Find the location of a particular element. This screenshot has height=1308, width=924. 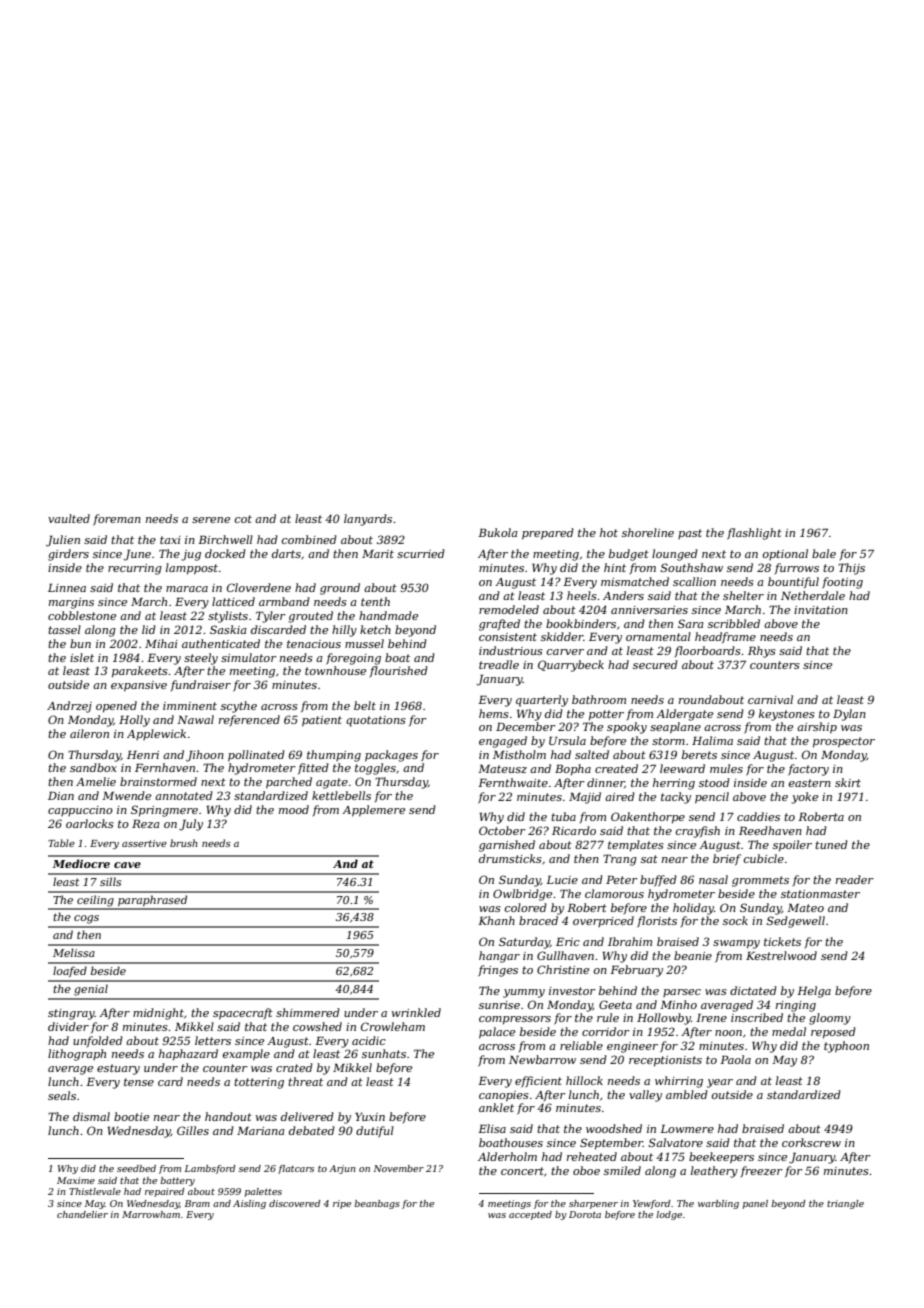

Thistlevale is located at coordinates (95, 1191).
